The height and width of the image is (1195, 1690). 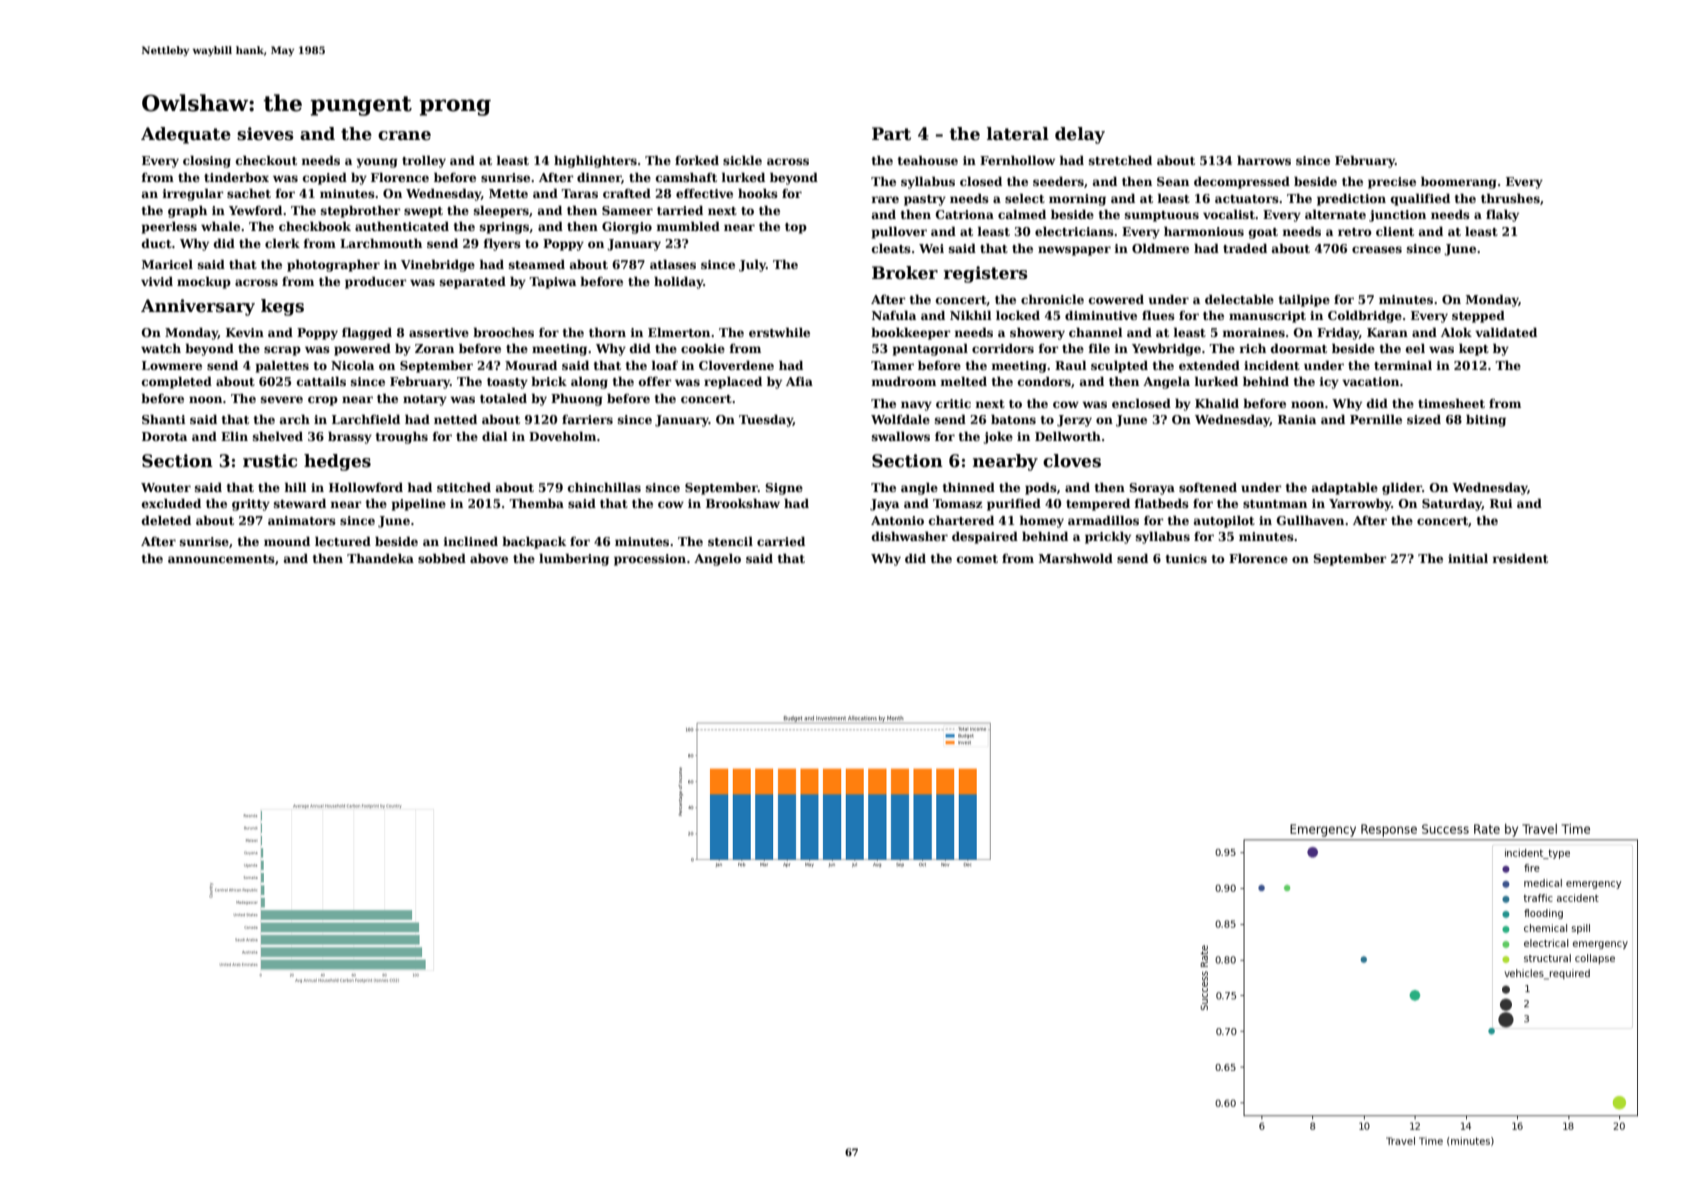 What do you see at coordinates (380, 558) in the image?
I see `Thandeka` at bounding box center [380, 558].
